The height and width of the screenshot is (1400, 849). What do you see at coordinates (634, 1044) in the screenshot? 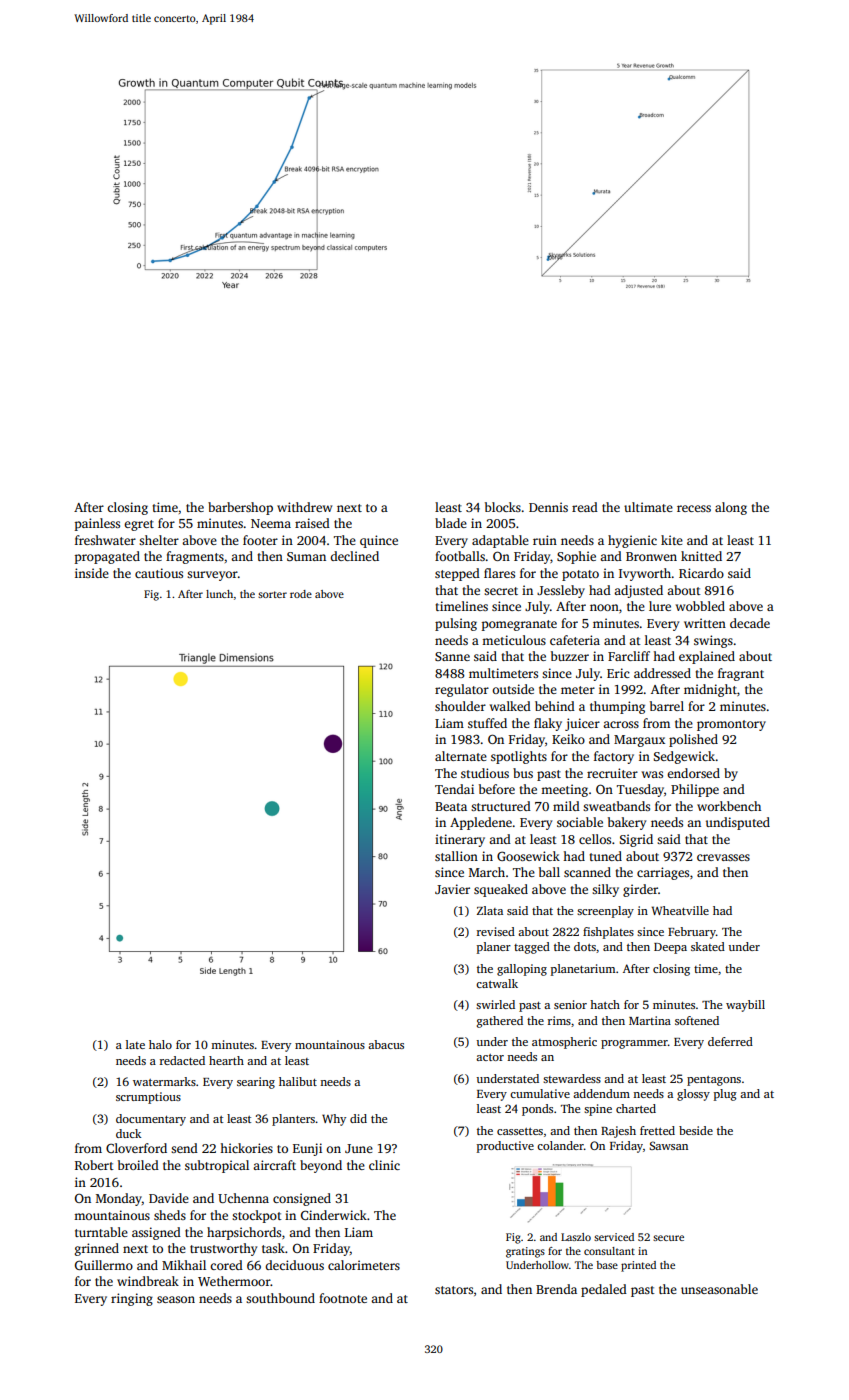
I see `programmer` at bounding box center [634, 1044].
